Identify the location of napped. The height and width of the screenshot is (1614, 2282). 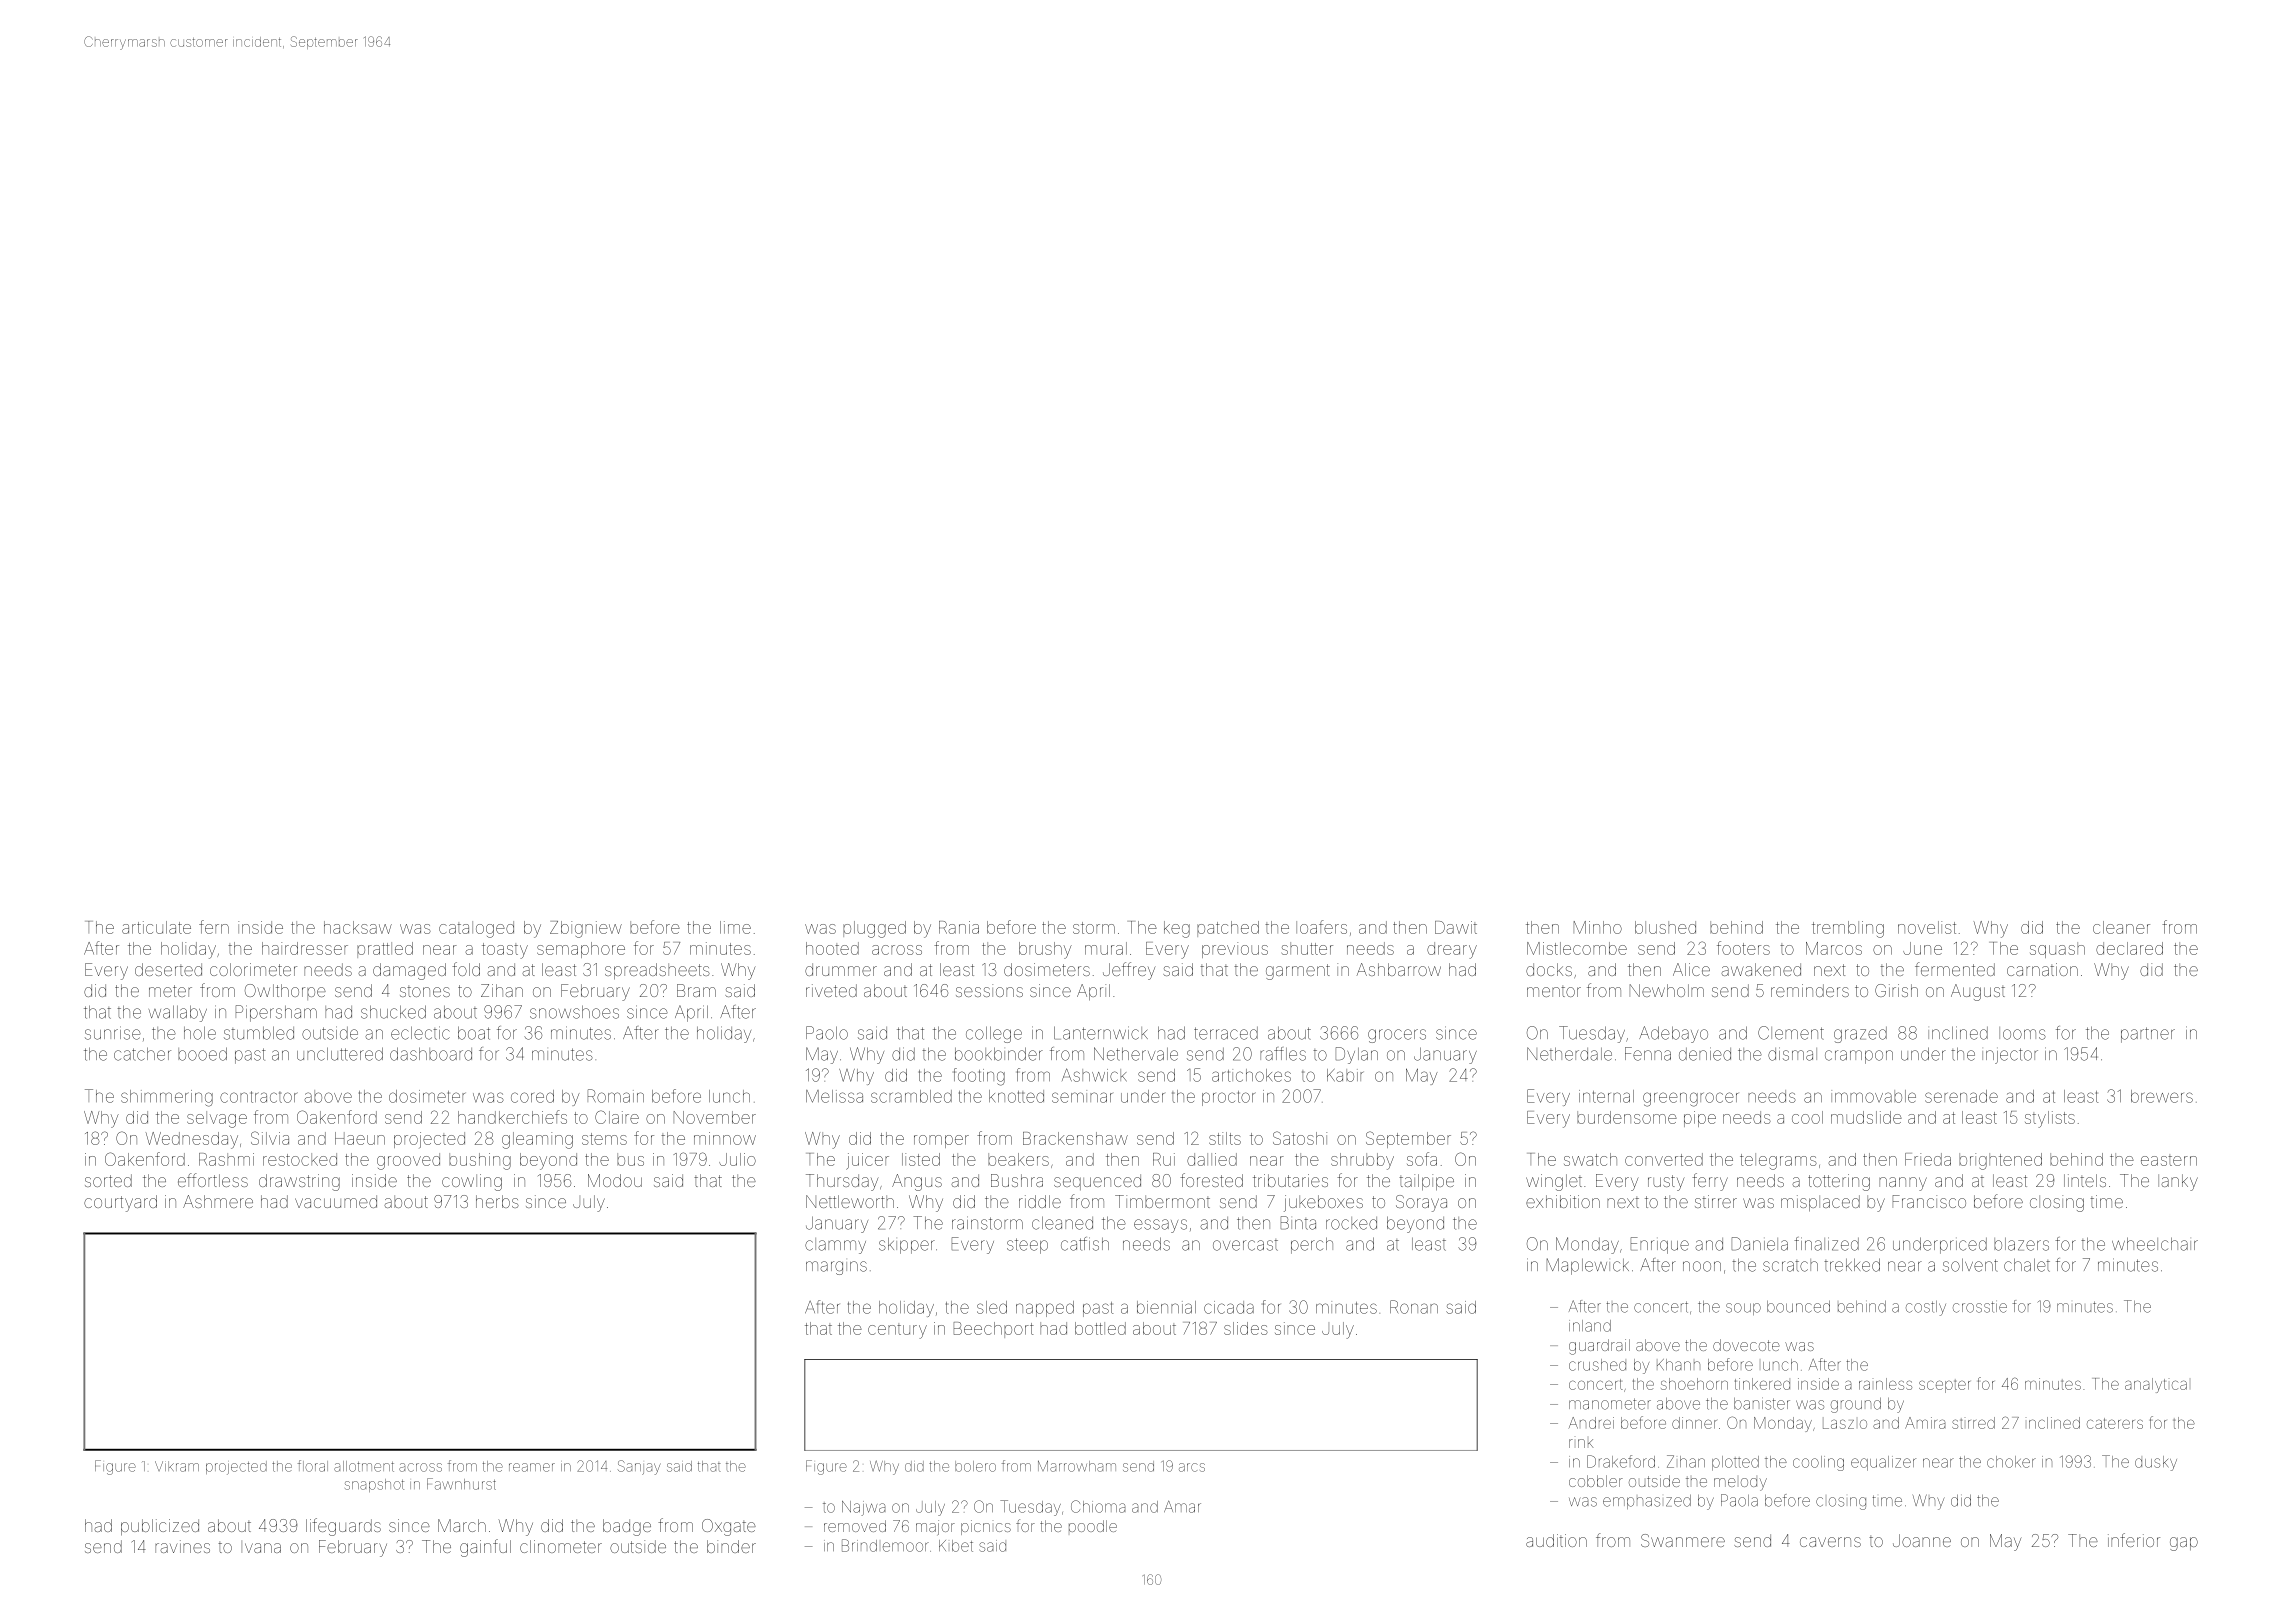
(1045, 1309).
